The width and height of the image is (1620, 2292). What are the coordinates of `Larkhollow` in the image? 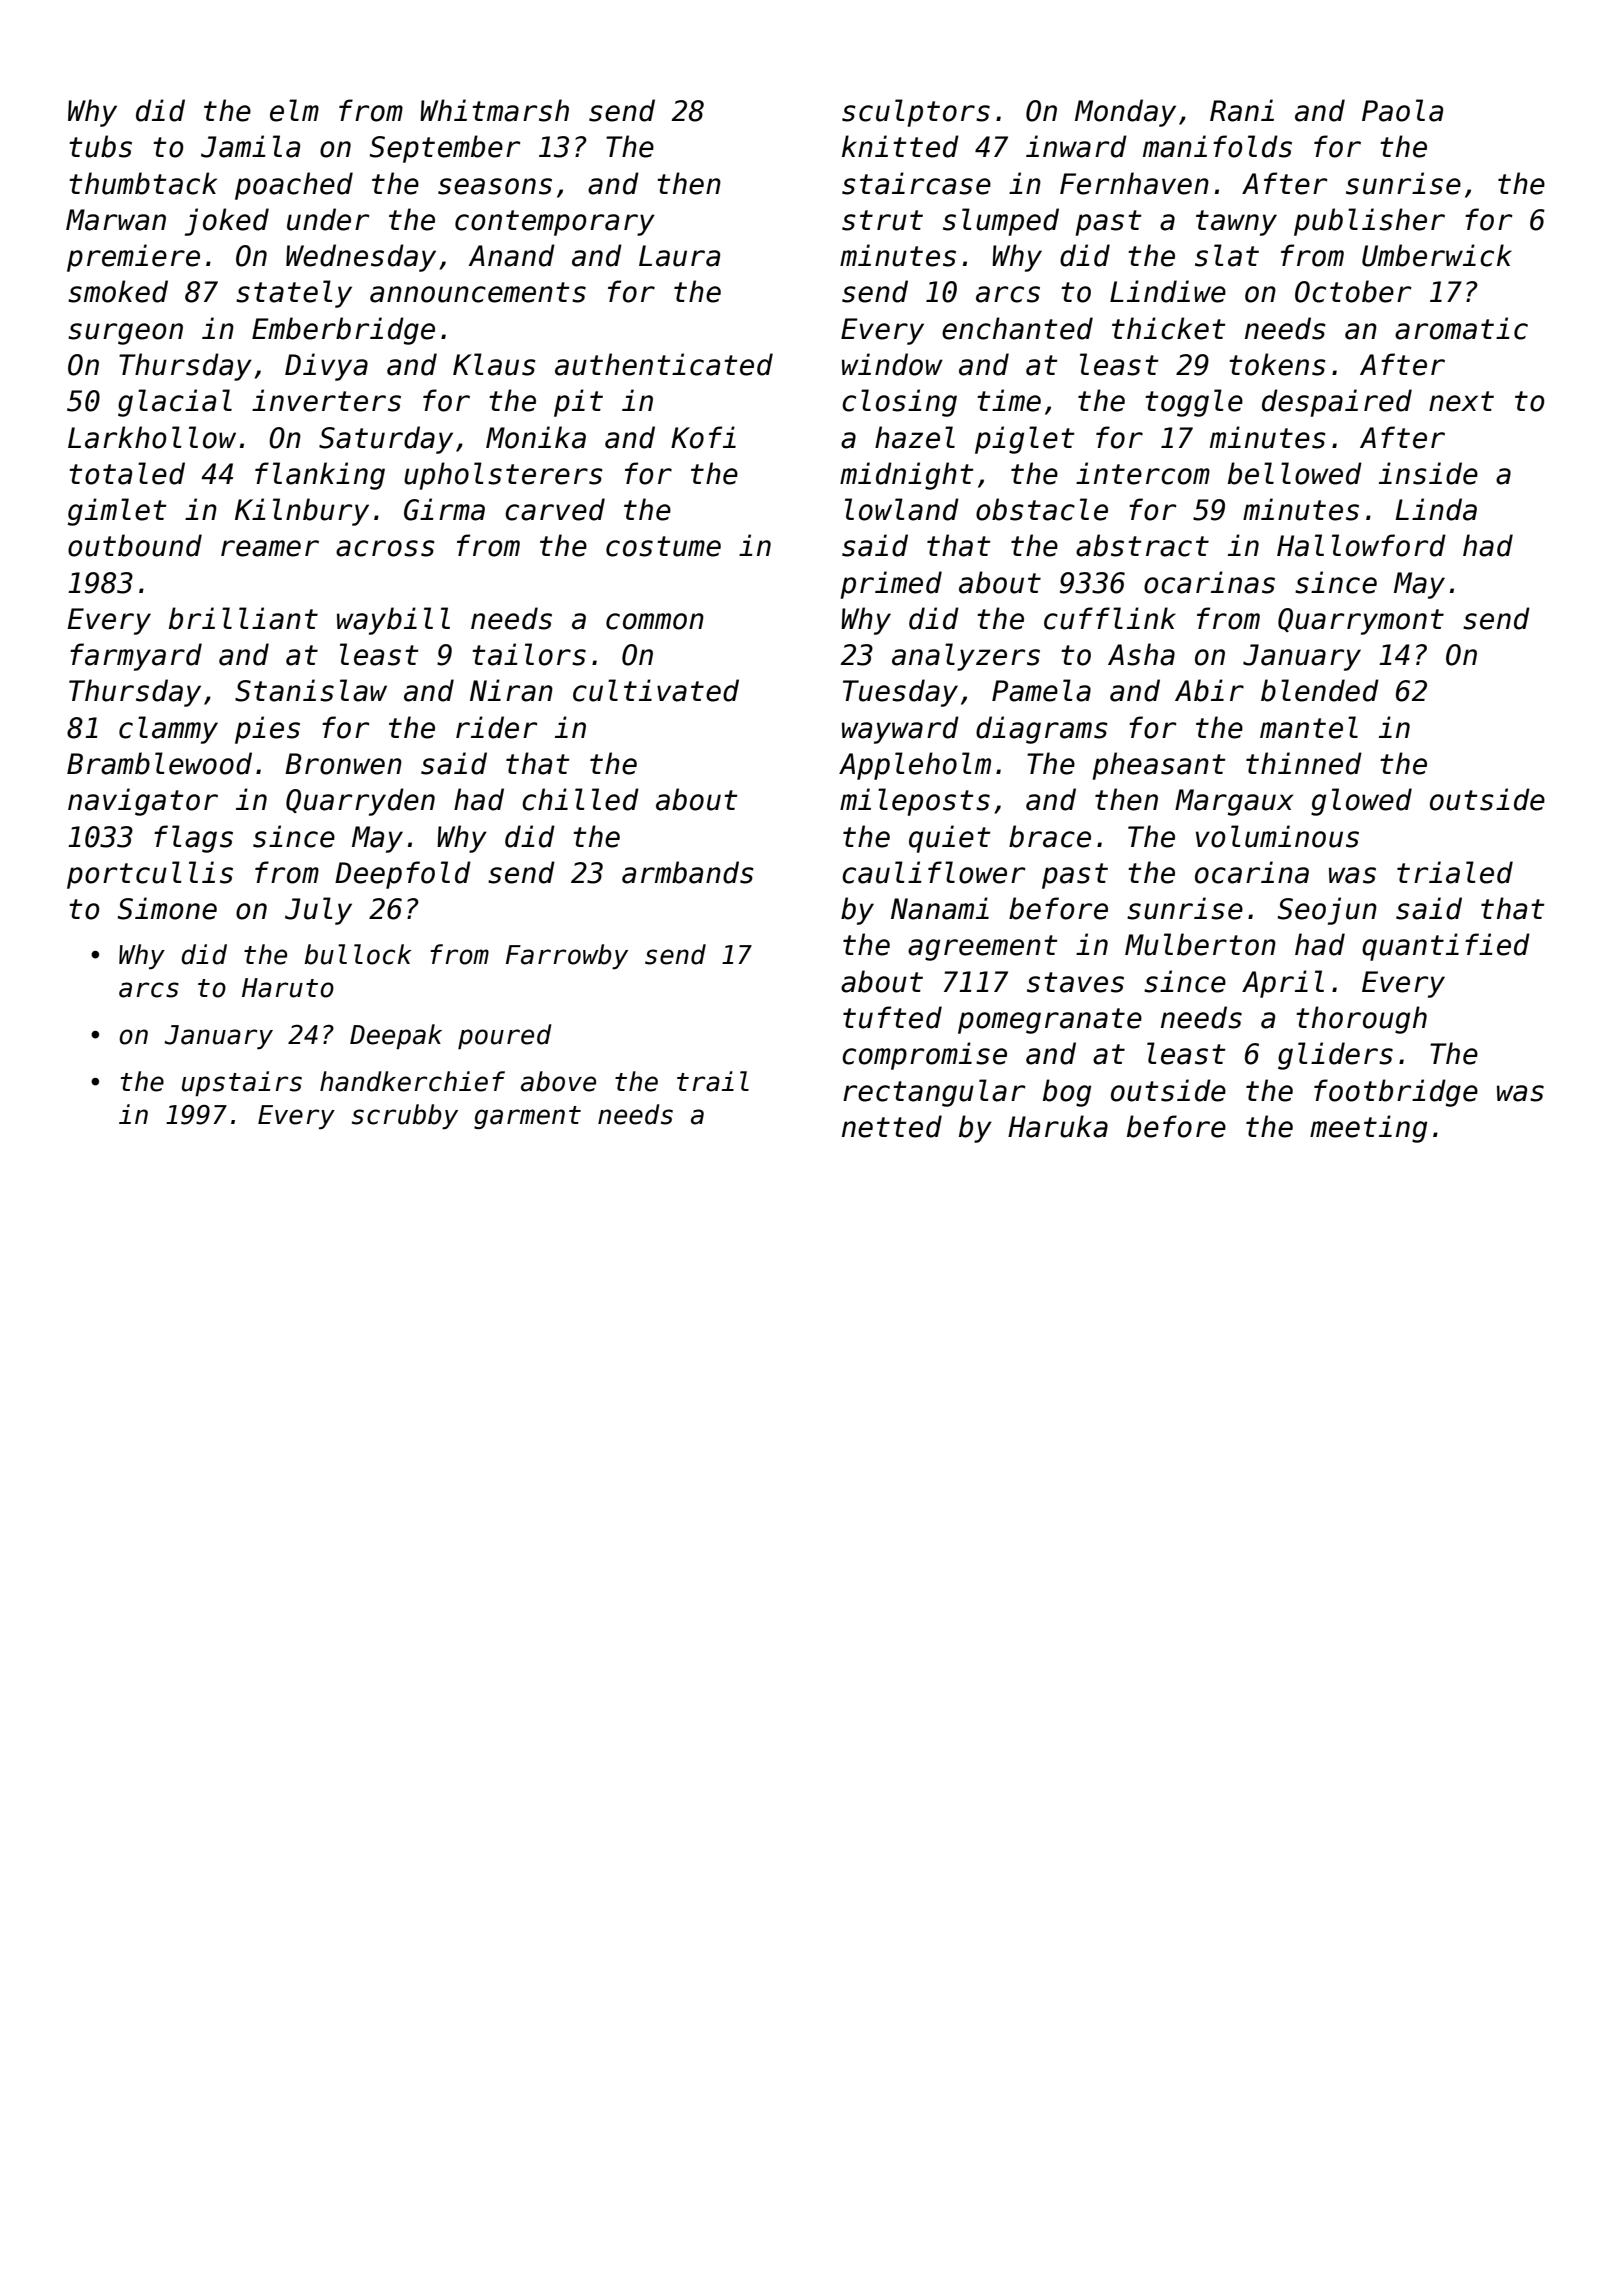 It's located at (152, 437).
